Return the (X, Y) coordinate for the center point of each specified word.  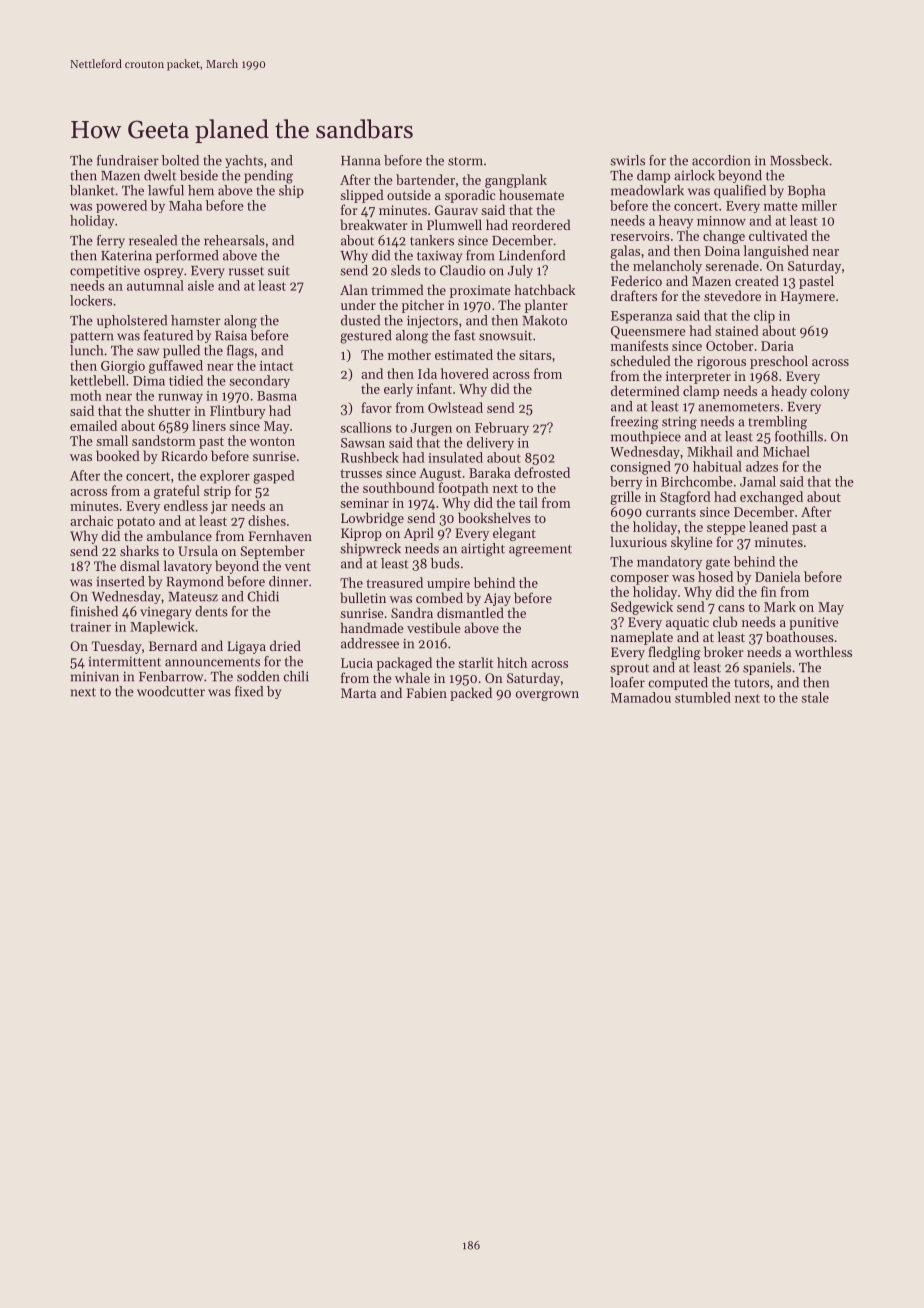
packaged (404, 664)
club (725, 621)
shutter (169, 410)
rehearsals (234, 240)
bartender (425, 179)
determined (645, 390)
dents (211, 611)
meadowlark (647, 190)
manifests (639, 345)
